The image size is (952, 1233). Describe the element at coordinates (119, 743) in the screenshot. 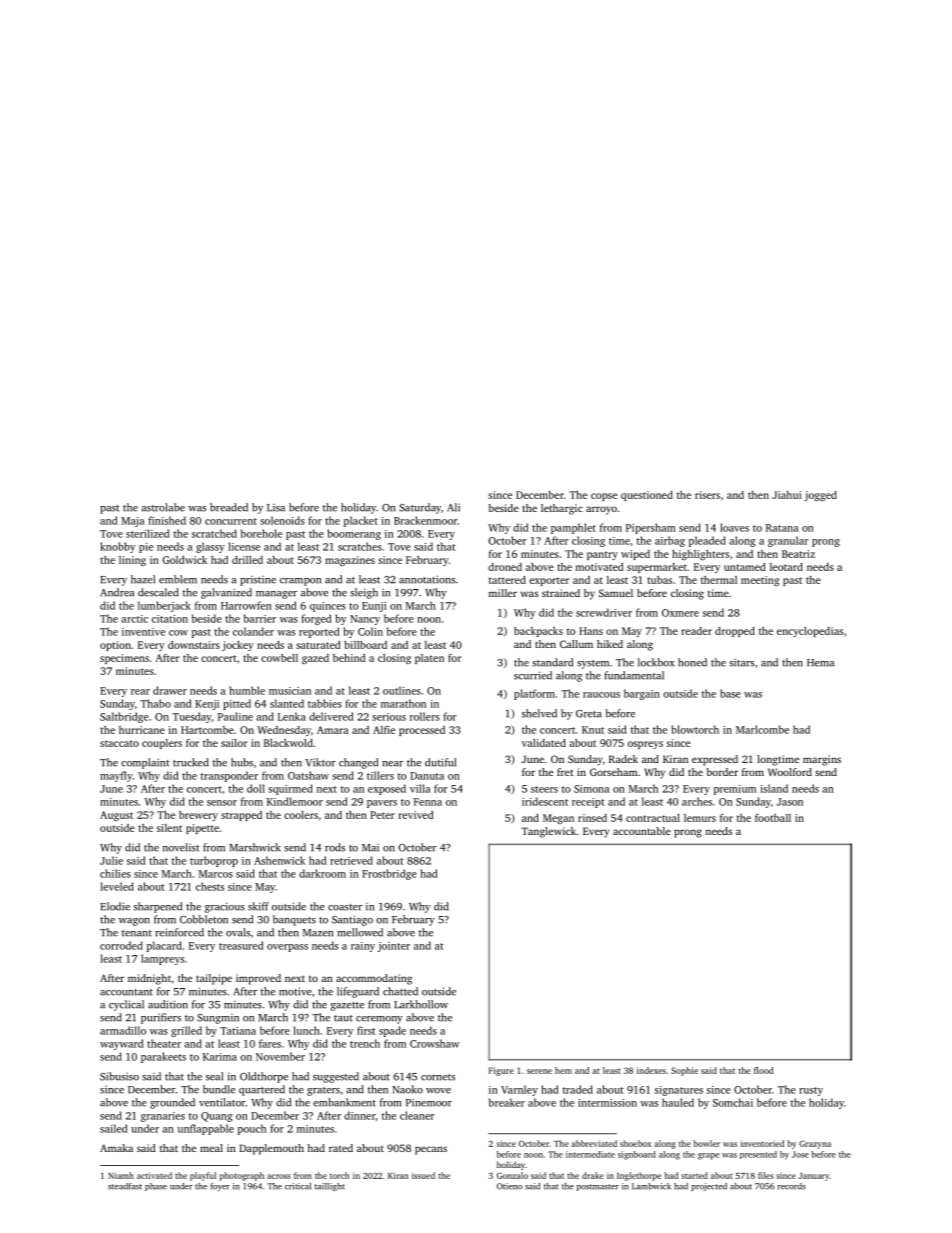

I see `staccato` at that location.
